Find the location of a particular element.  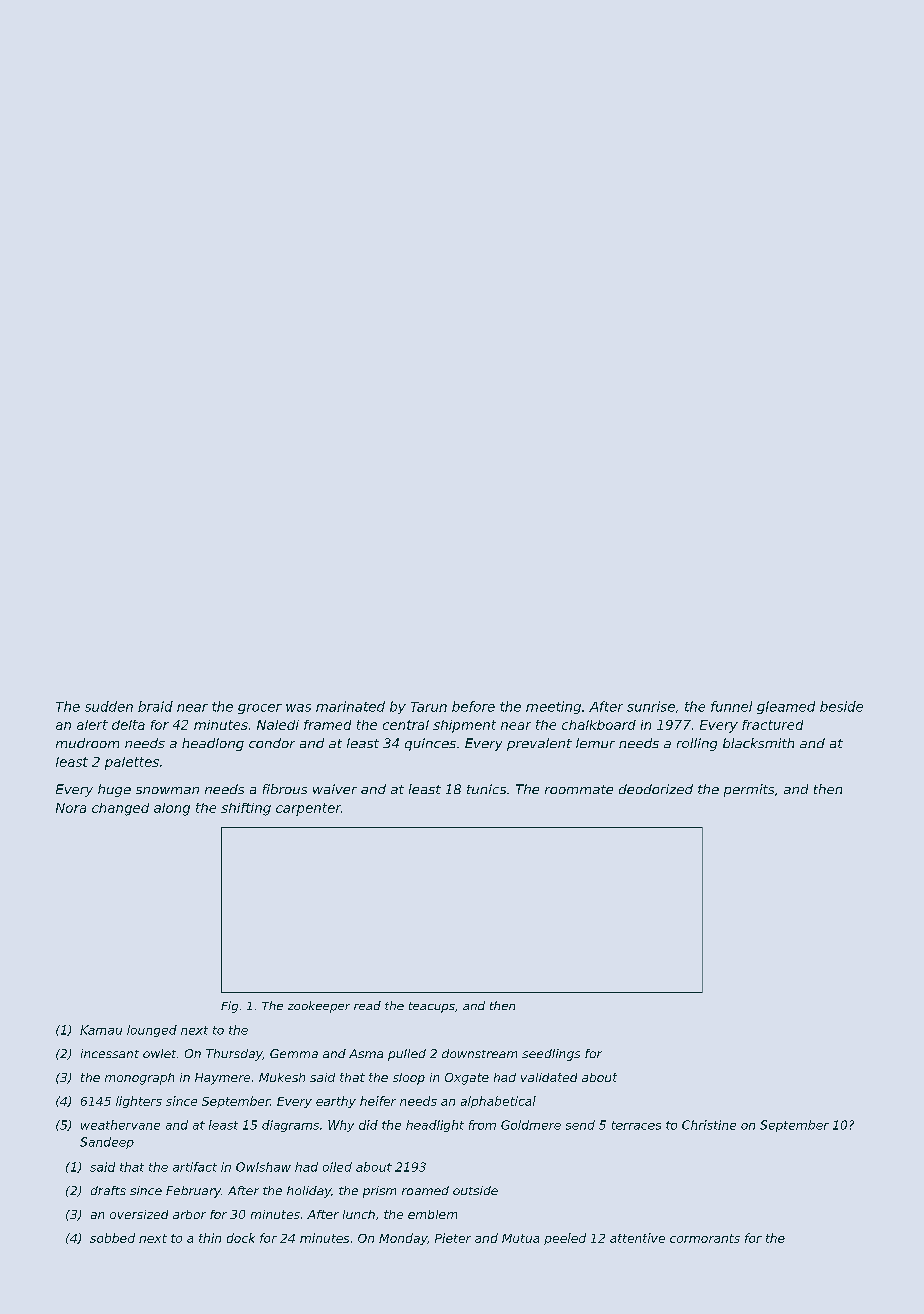

teacups is located at coordinates (432, 1007).
